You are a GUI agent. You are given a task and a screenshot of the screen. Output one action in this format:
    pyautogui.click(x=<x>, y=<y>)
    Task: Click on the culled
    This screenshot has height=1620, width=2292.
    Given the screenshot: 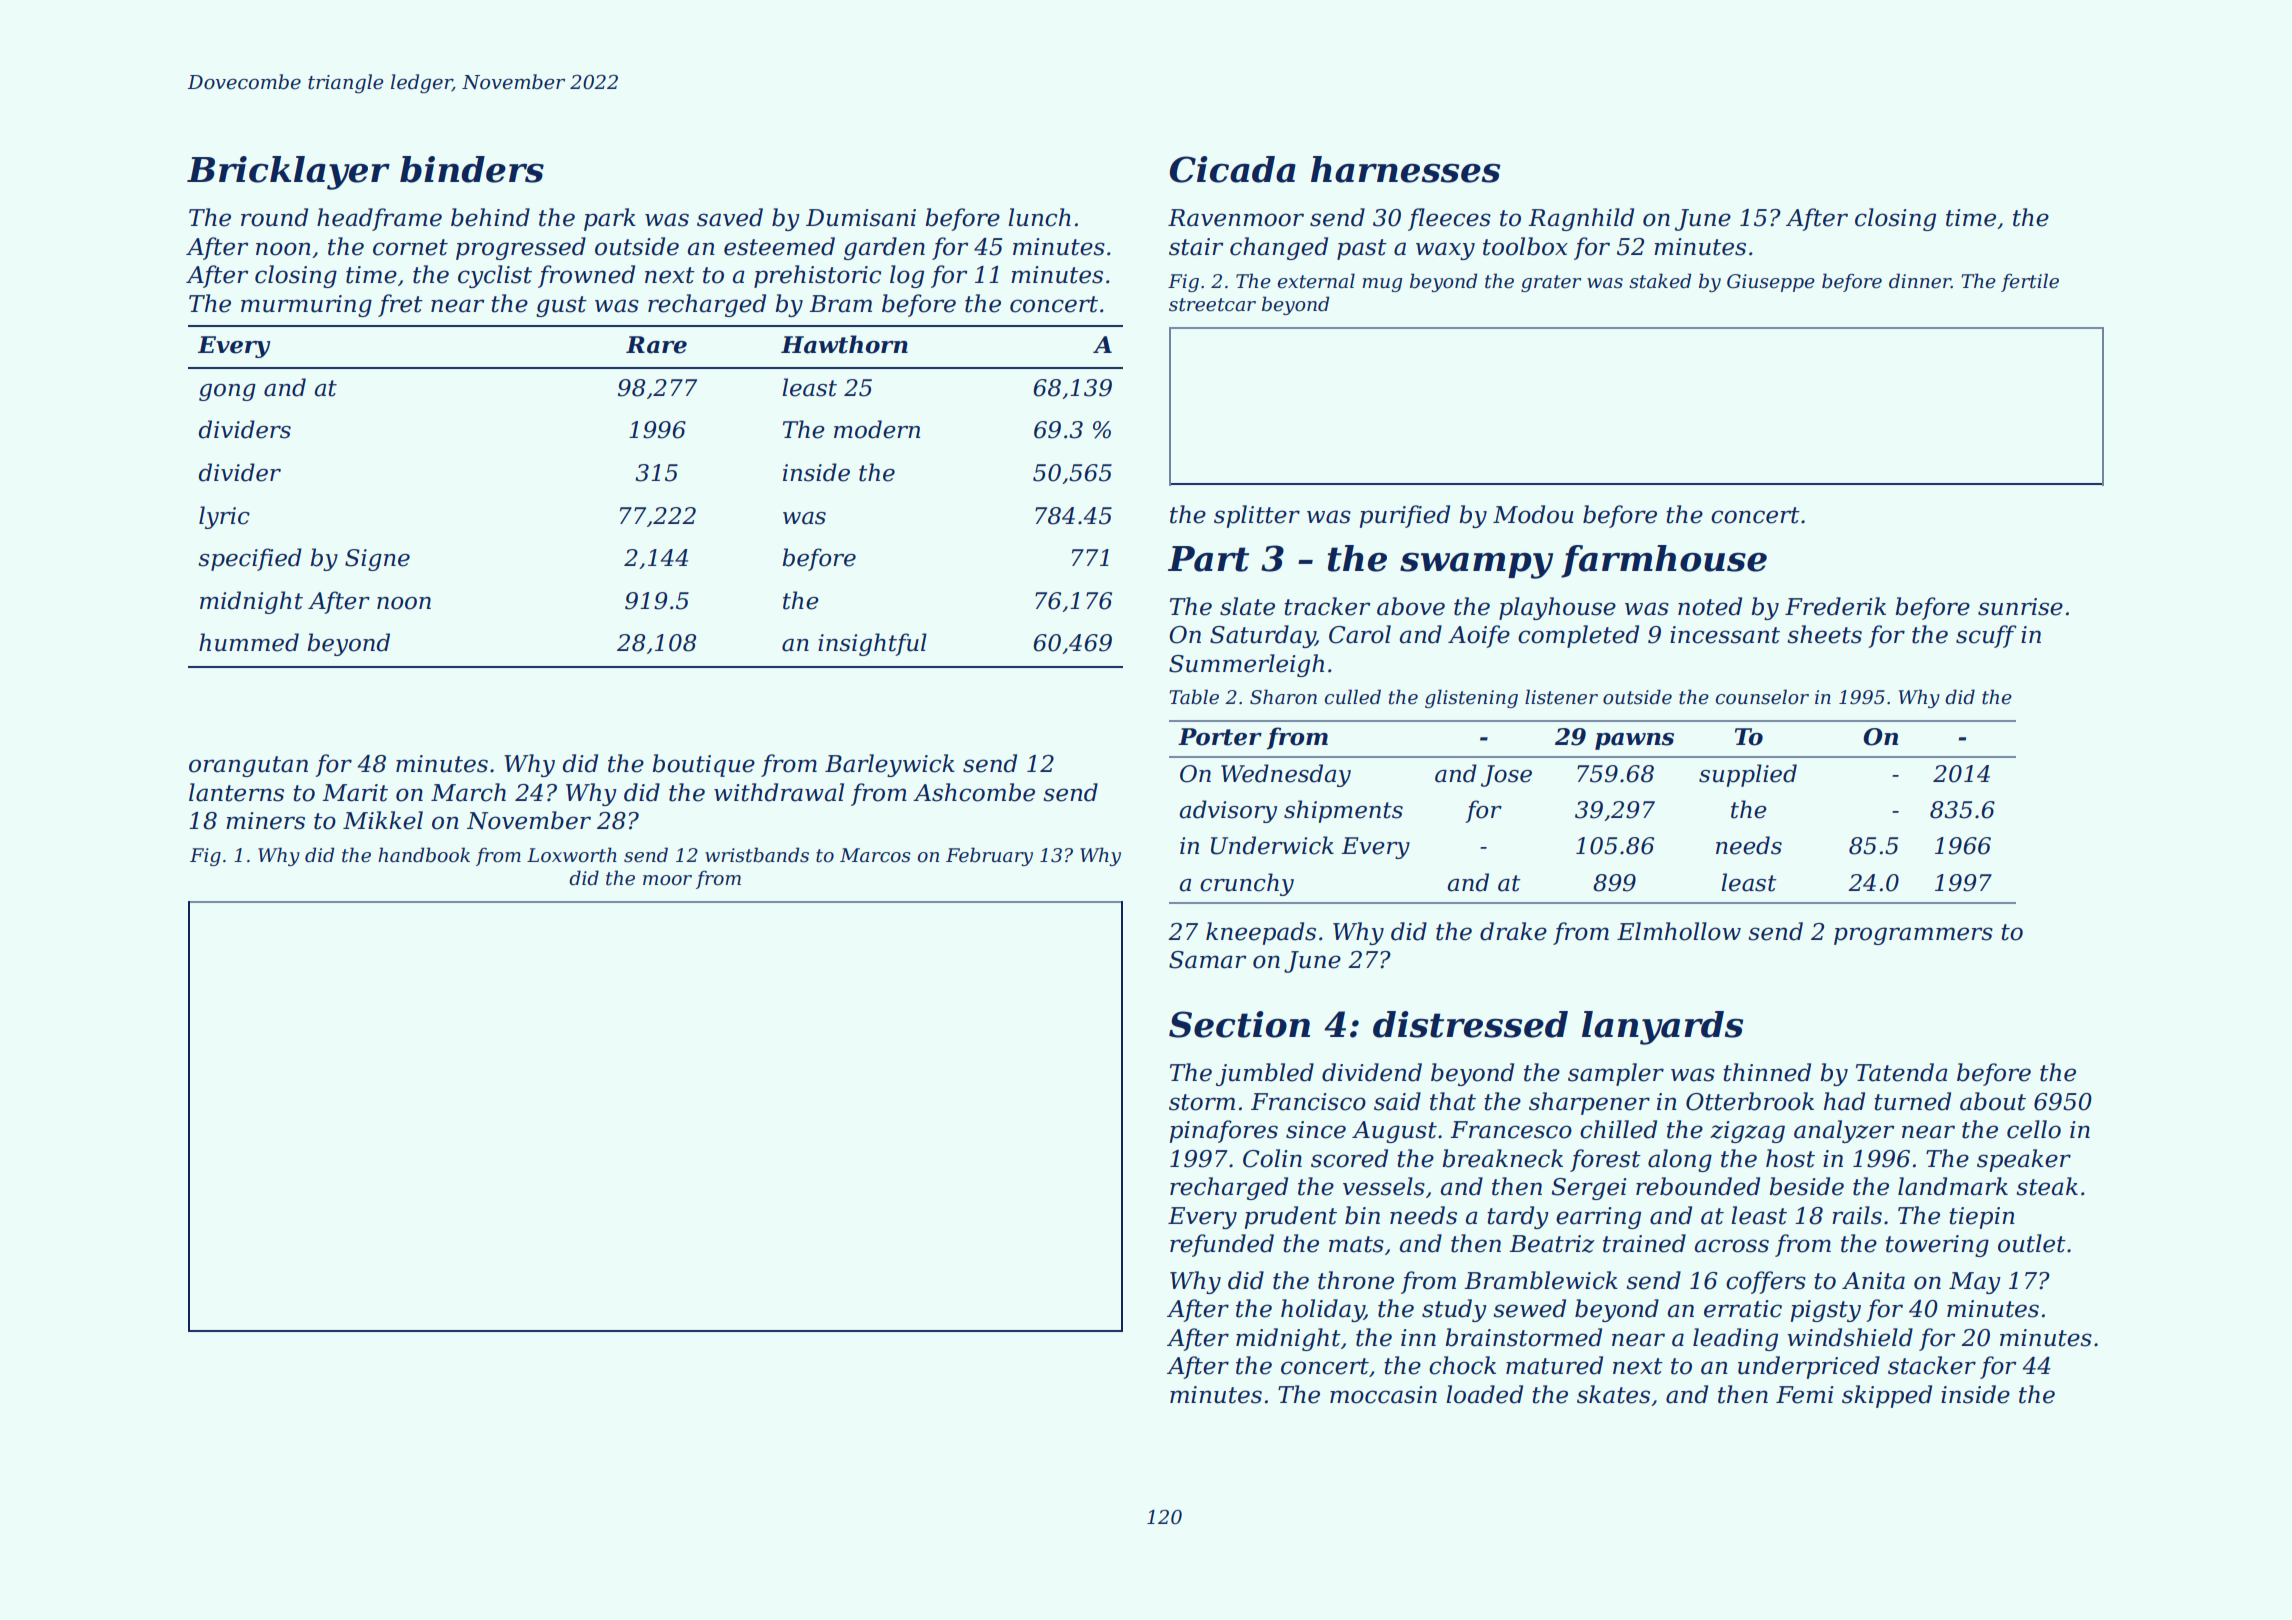 What is the action you would take?
    pyautogui.click(x=1353, y=697)
